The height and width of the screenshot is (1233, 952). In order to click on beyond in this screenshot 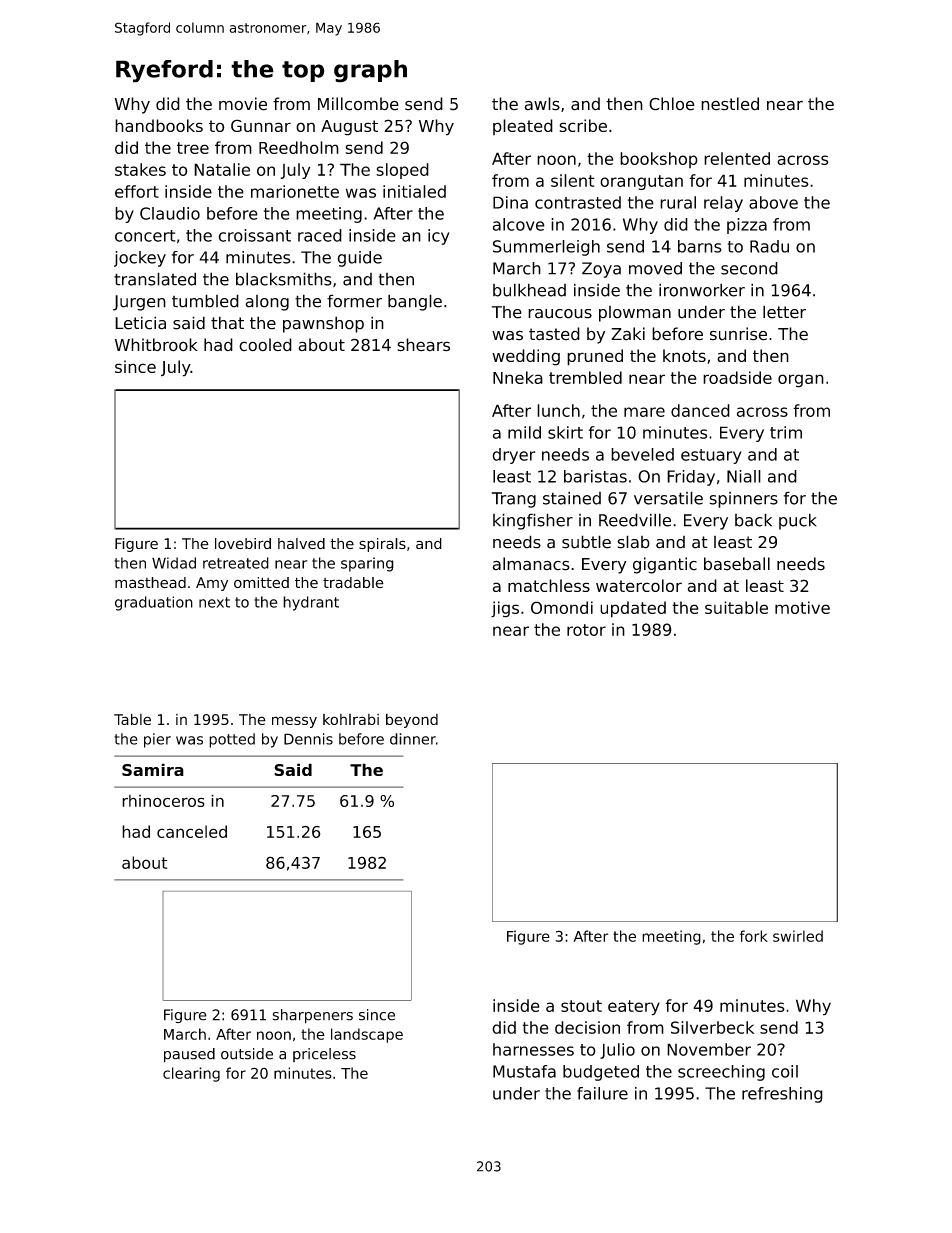, I will do `click(412, 720)`.
